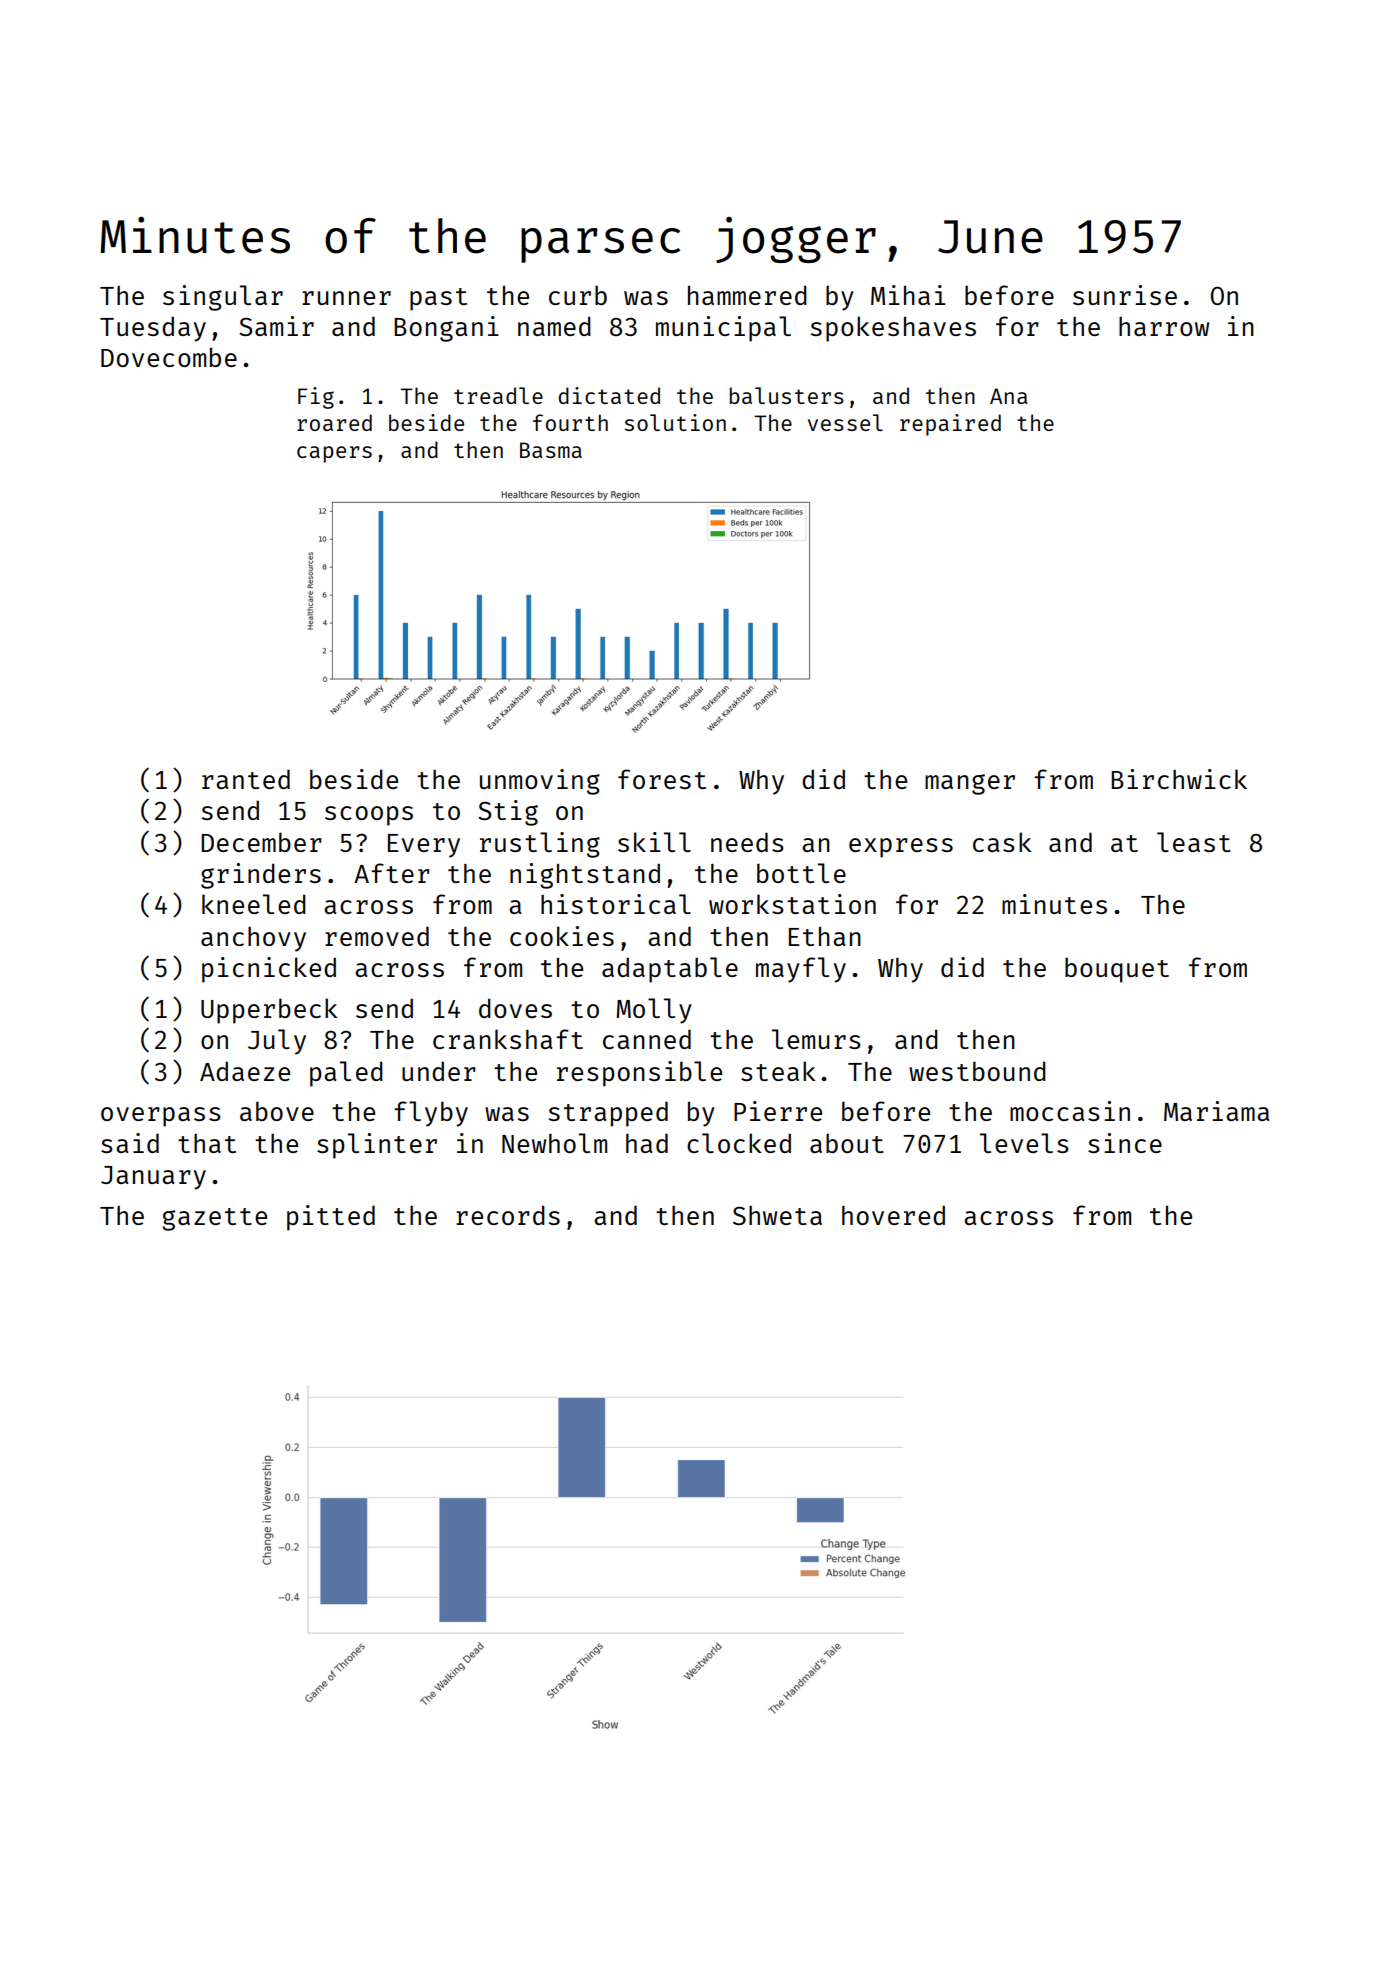 The width and height of the image is (1386, 1969). What do you see at coordinates (747, 295) in the image?
I see `hammered` at bounding box center [747, 295].
